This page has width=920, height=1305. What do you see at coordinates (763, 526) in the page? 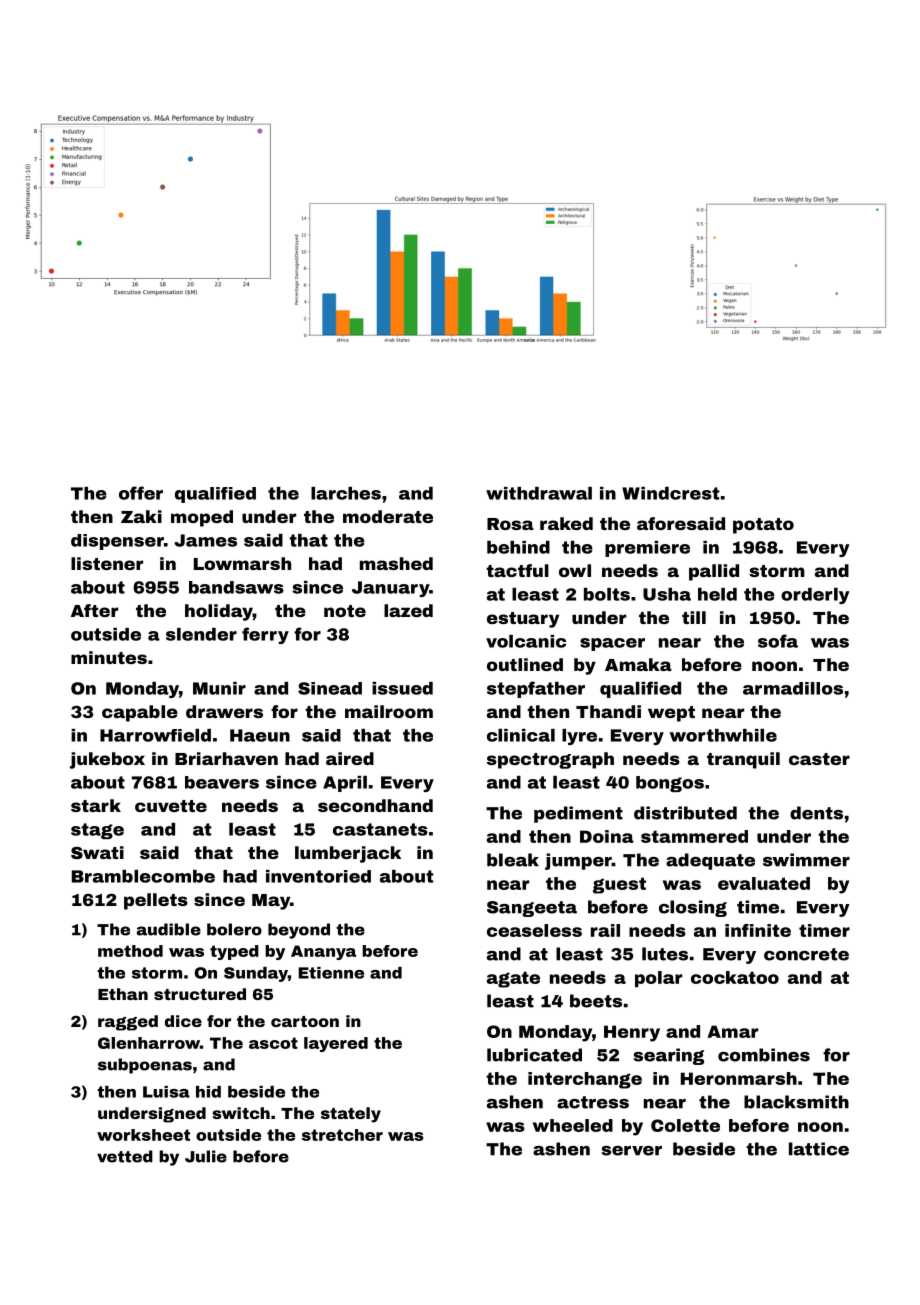
I see `potato` at bounding box center [763, 526].
